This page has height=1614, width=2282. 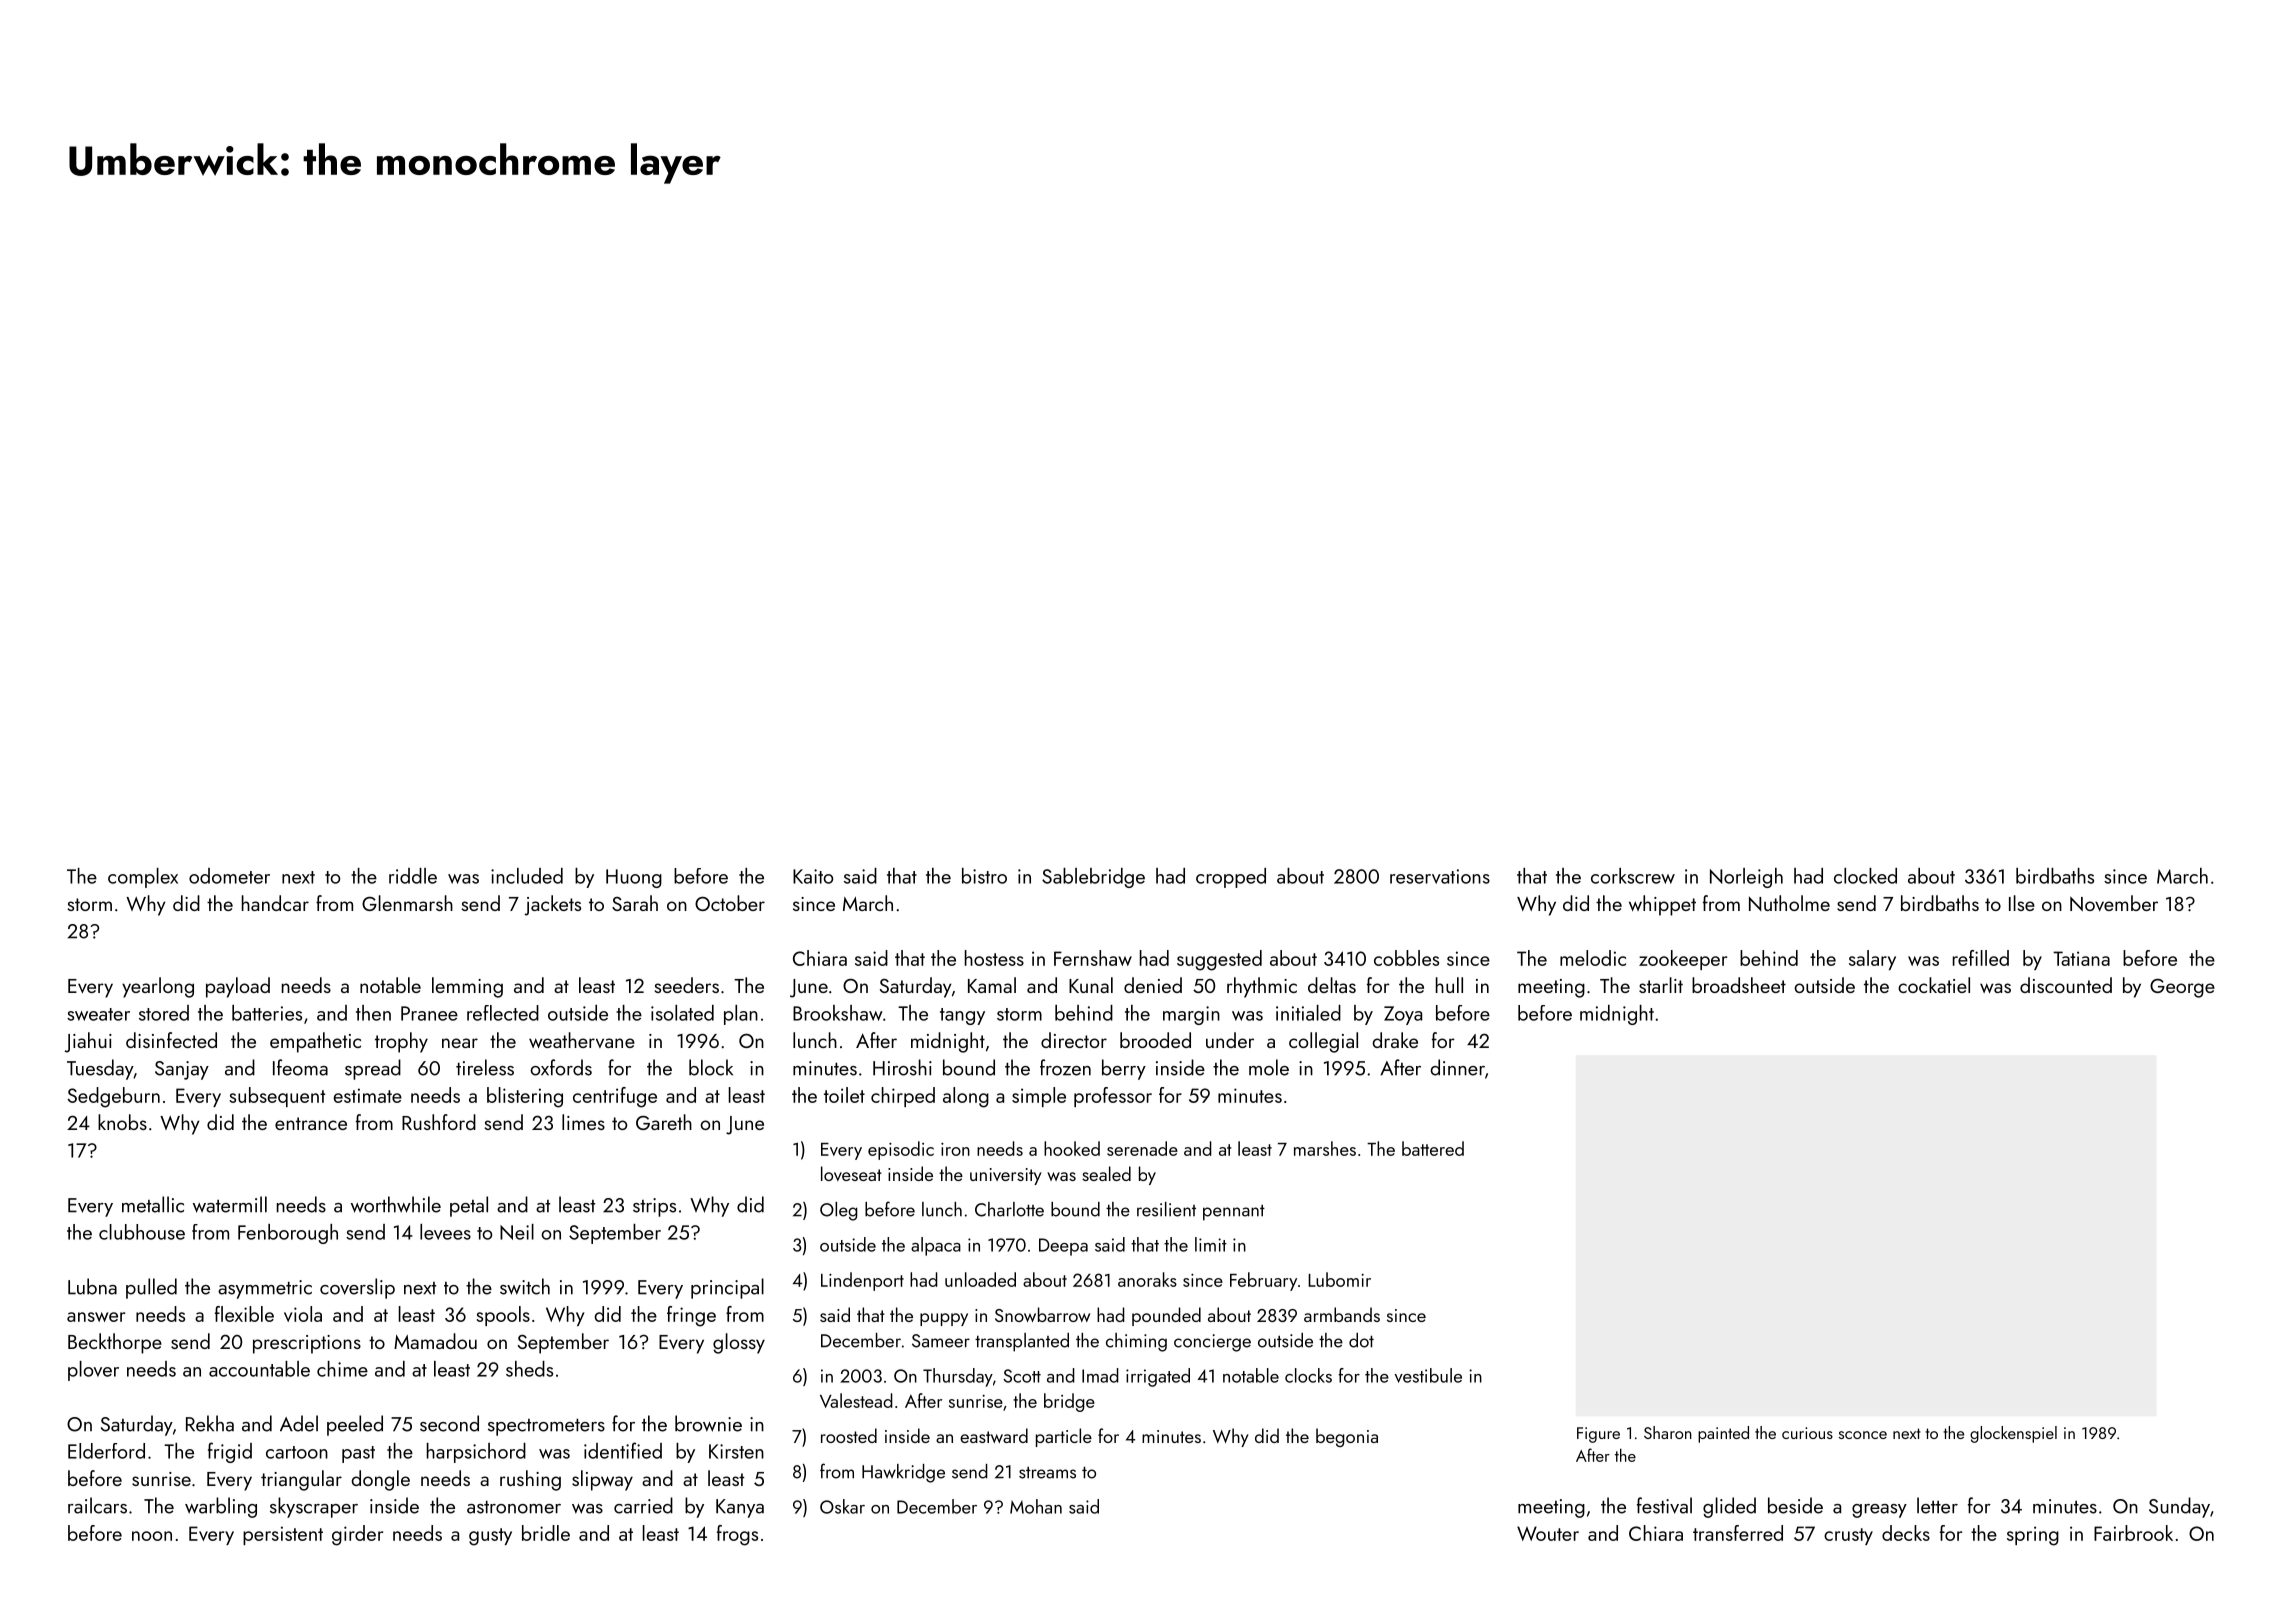 I want to click on sheds, so click(x=529, y=1369).
